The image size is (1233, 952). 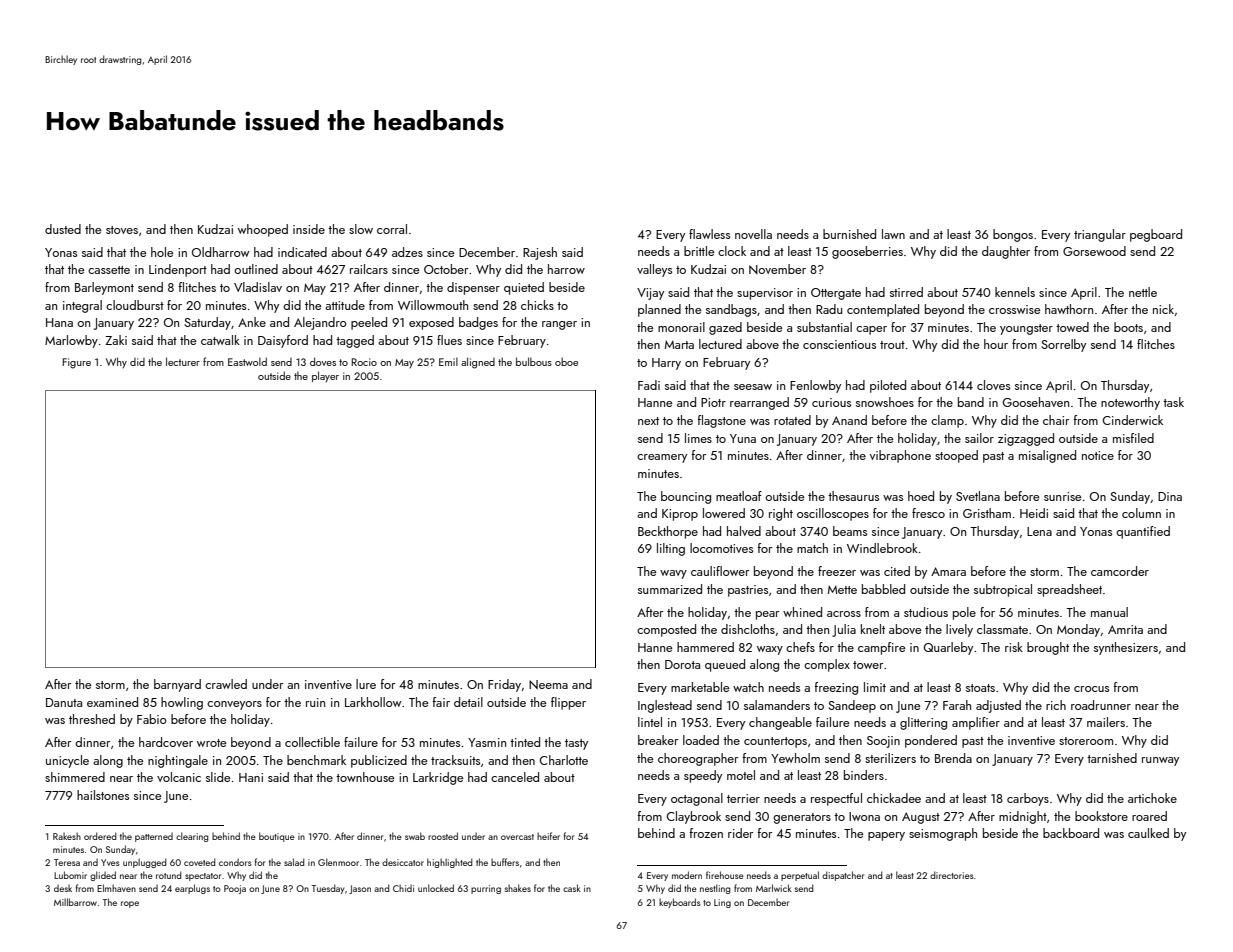 What do you see at coordinates (1148, 833) in the screenshot?
I see `caulked` at bounding box center [1148, 833].
